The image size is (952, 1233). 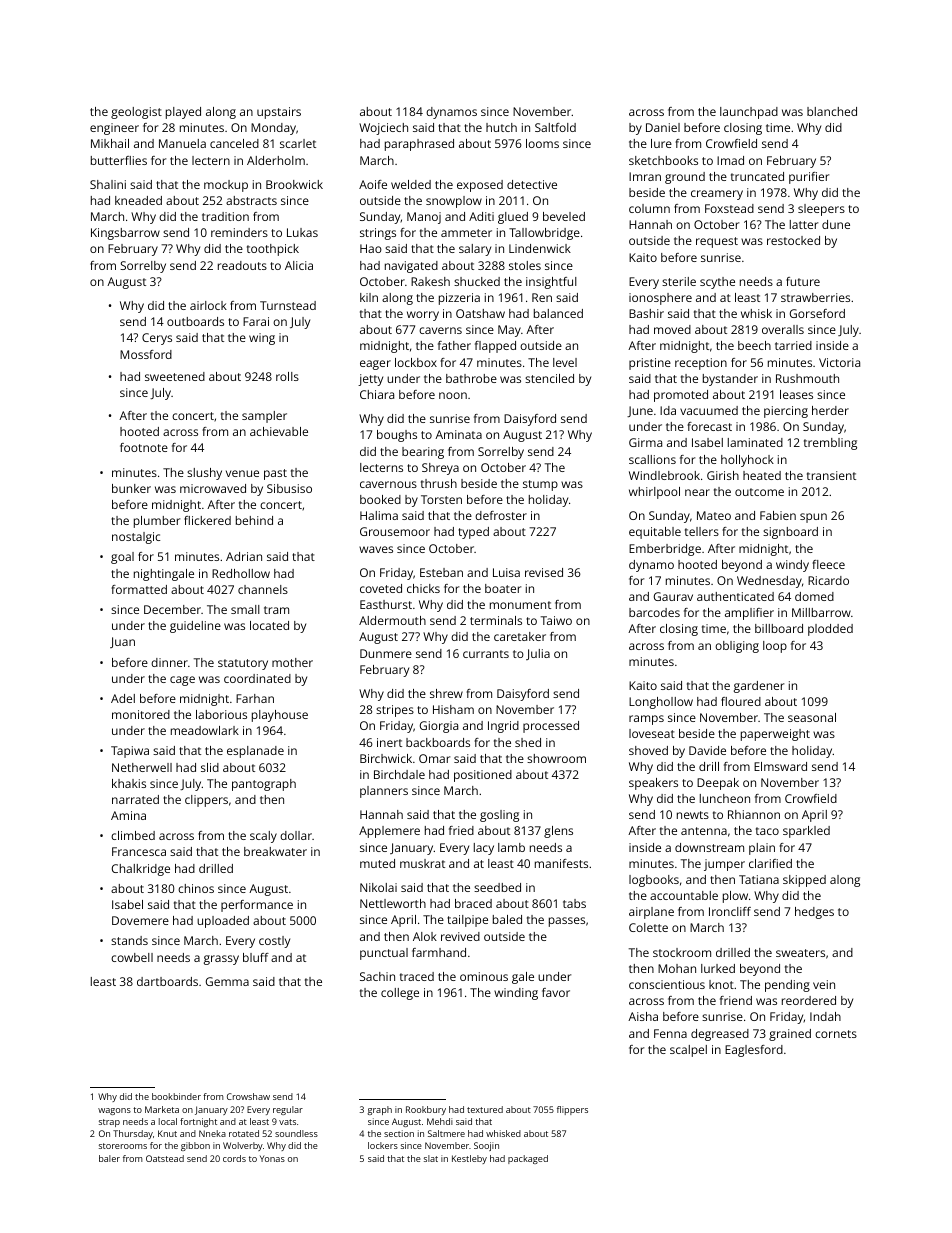 I want to click on Girish, so click(x=723, y=475).
